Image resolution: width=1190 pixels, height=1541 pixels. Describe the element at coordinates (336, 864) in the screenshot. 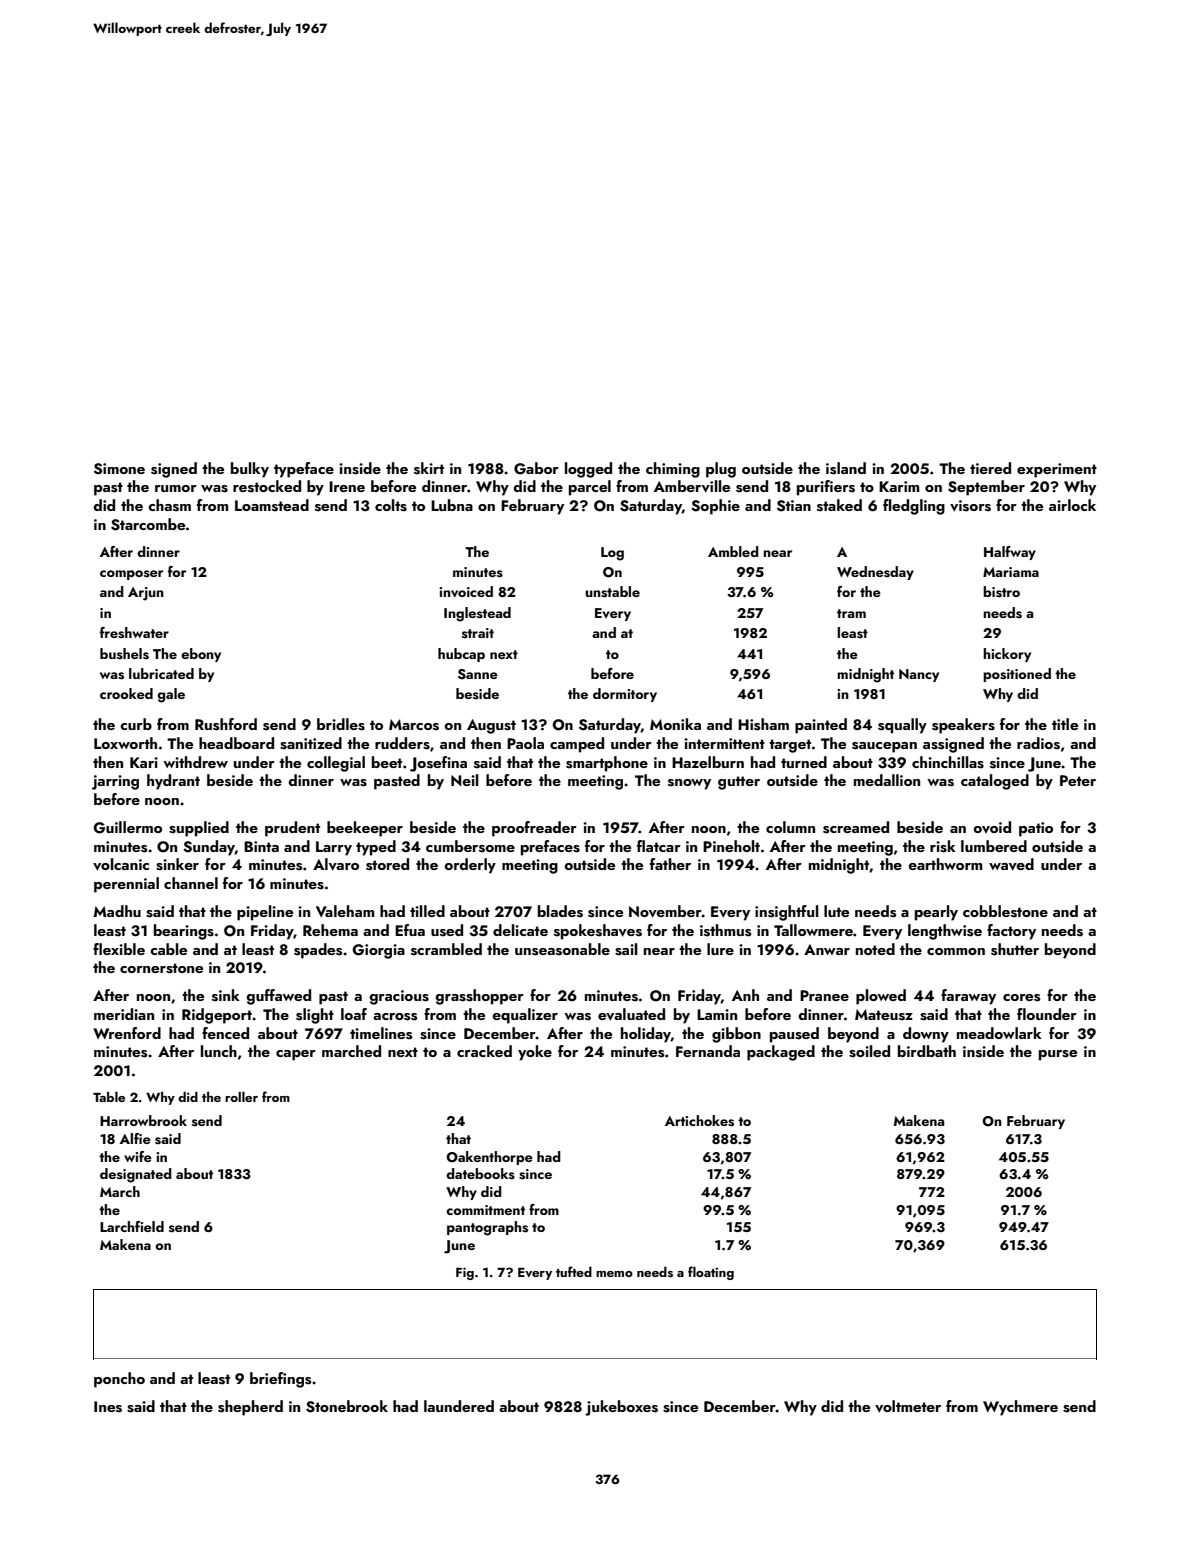

I see `Alvaro` at that location.
